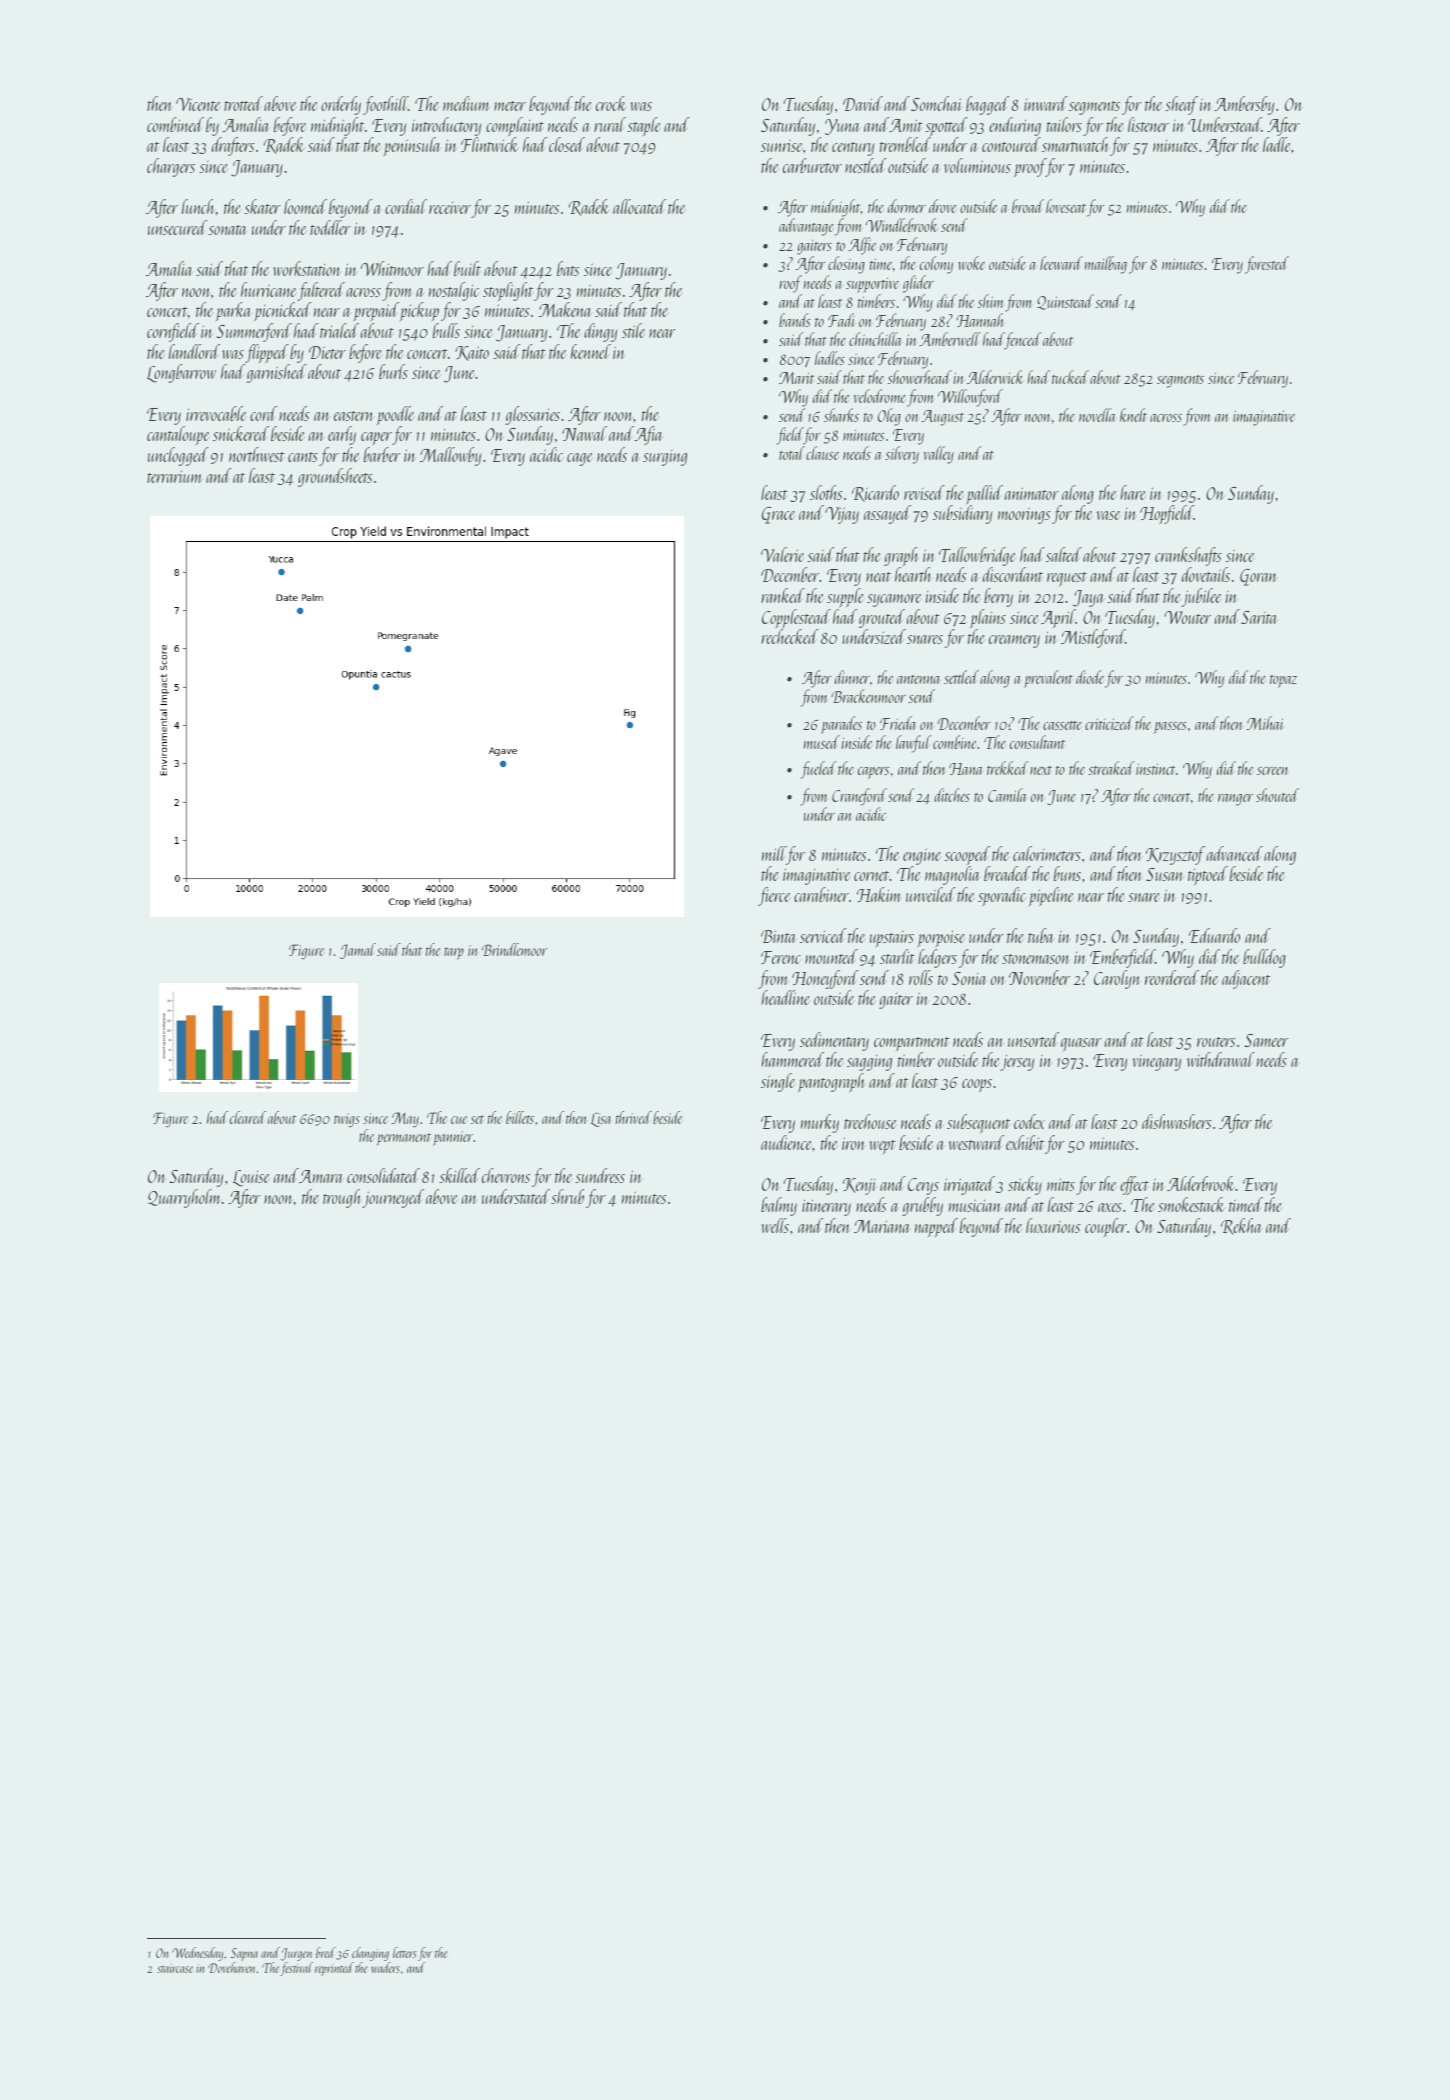 This screenshot has height=2100, width=1450. Describe the element at coordinates (385, 105) in the screenshot. I see `foothill` at that location.
